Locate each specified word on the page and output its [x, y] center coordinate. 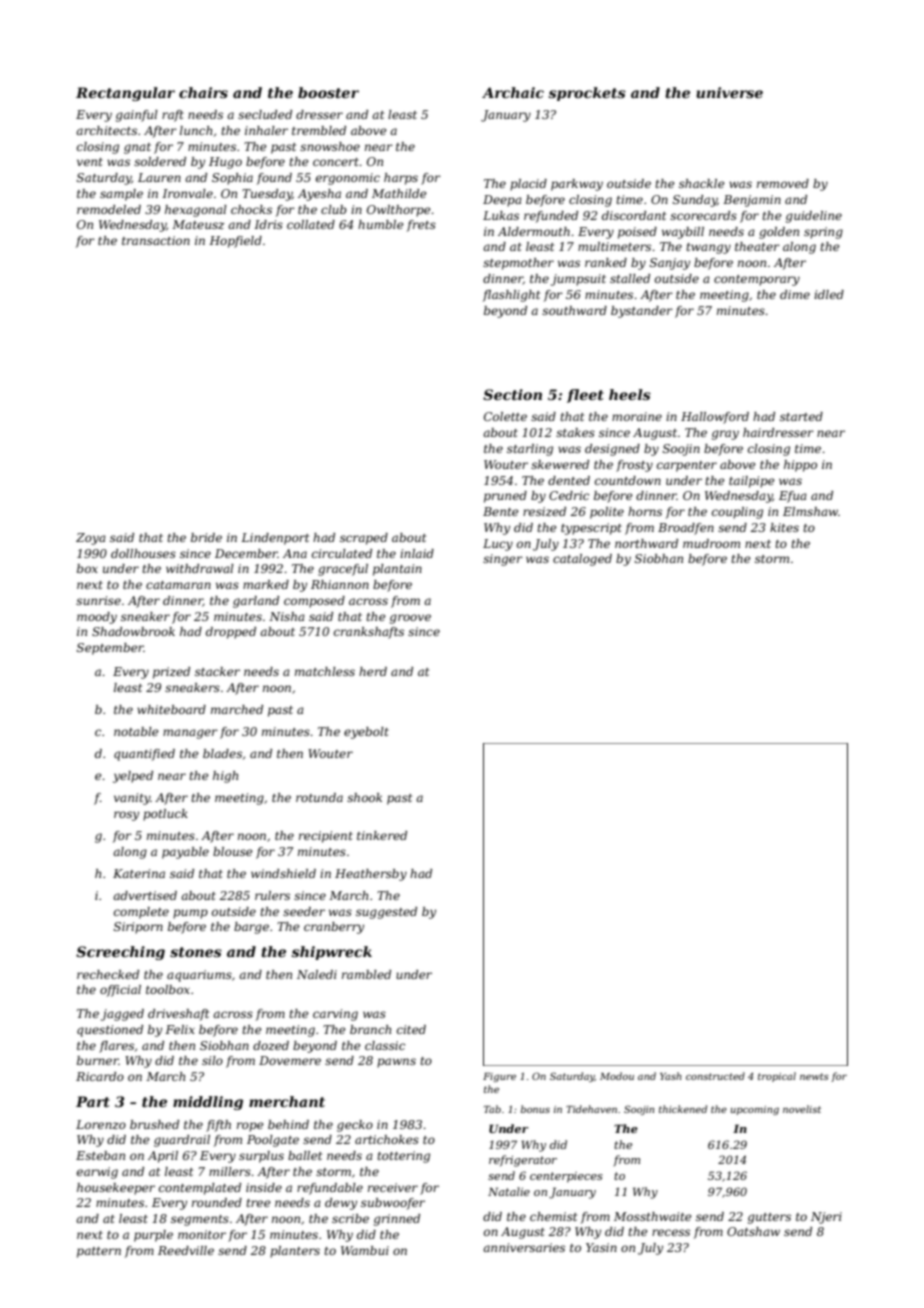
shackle [702, 183]
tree [258, 1203]
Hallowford [715, 418]
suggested [386, 913]
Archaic [513, 92]
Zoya [91, 539]
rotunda [319, 797]
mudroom [711, 543]
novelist [802, 1109]
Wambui [365, 1250]
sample [121, 195]
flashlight [511, 296]
